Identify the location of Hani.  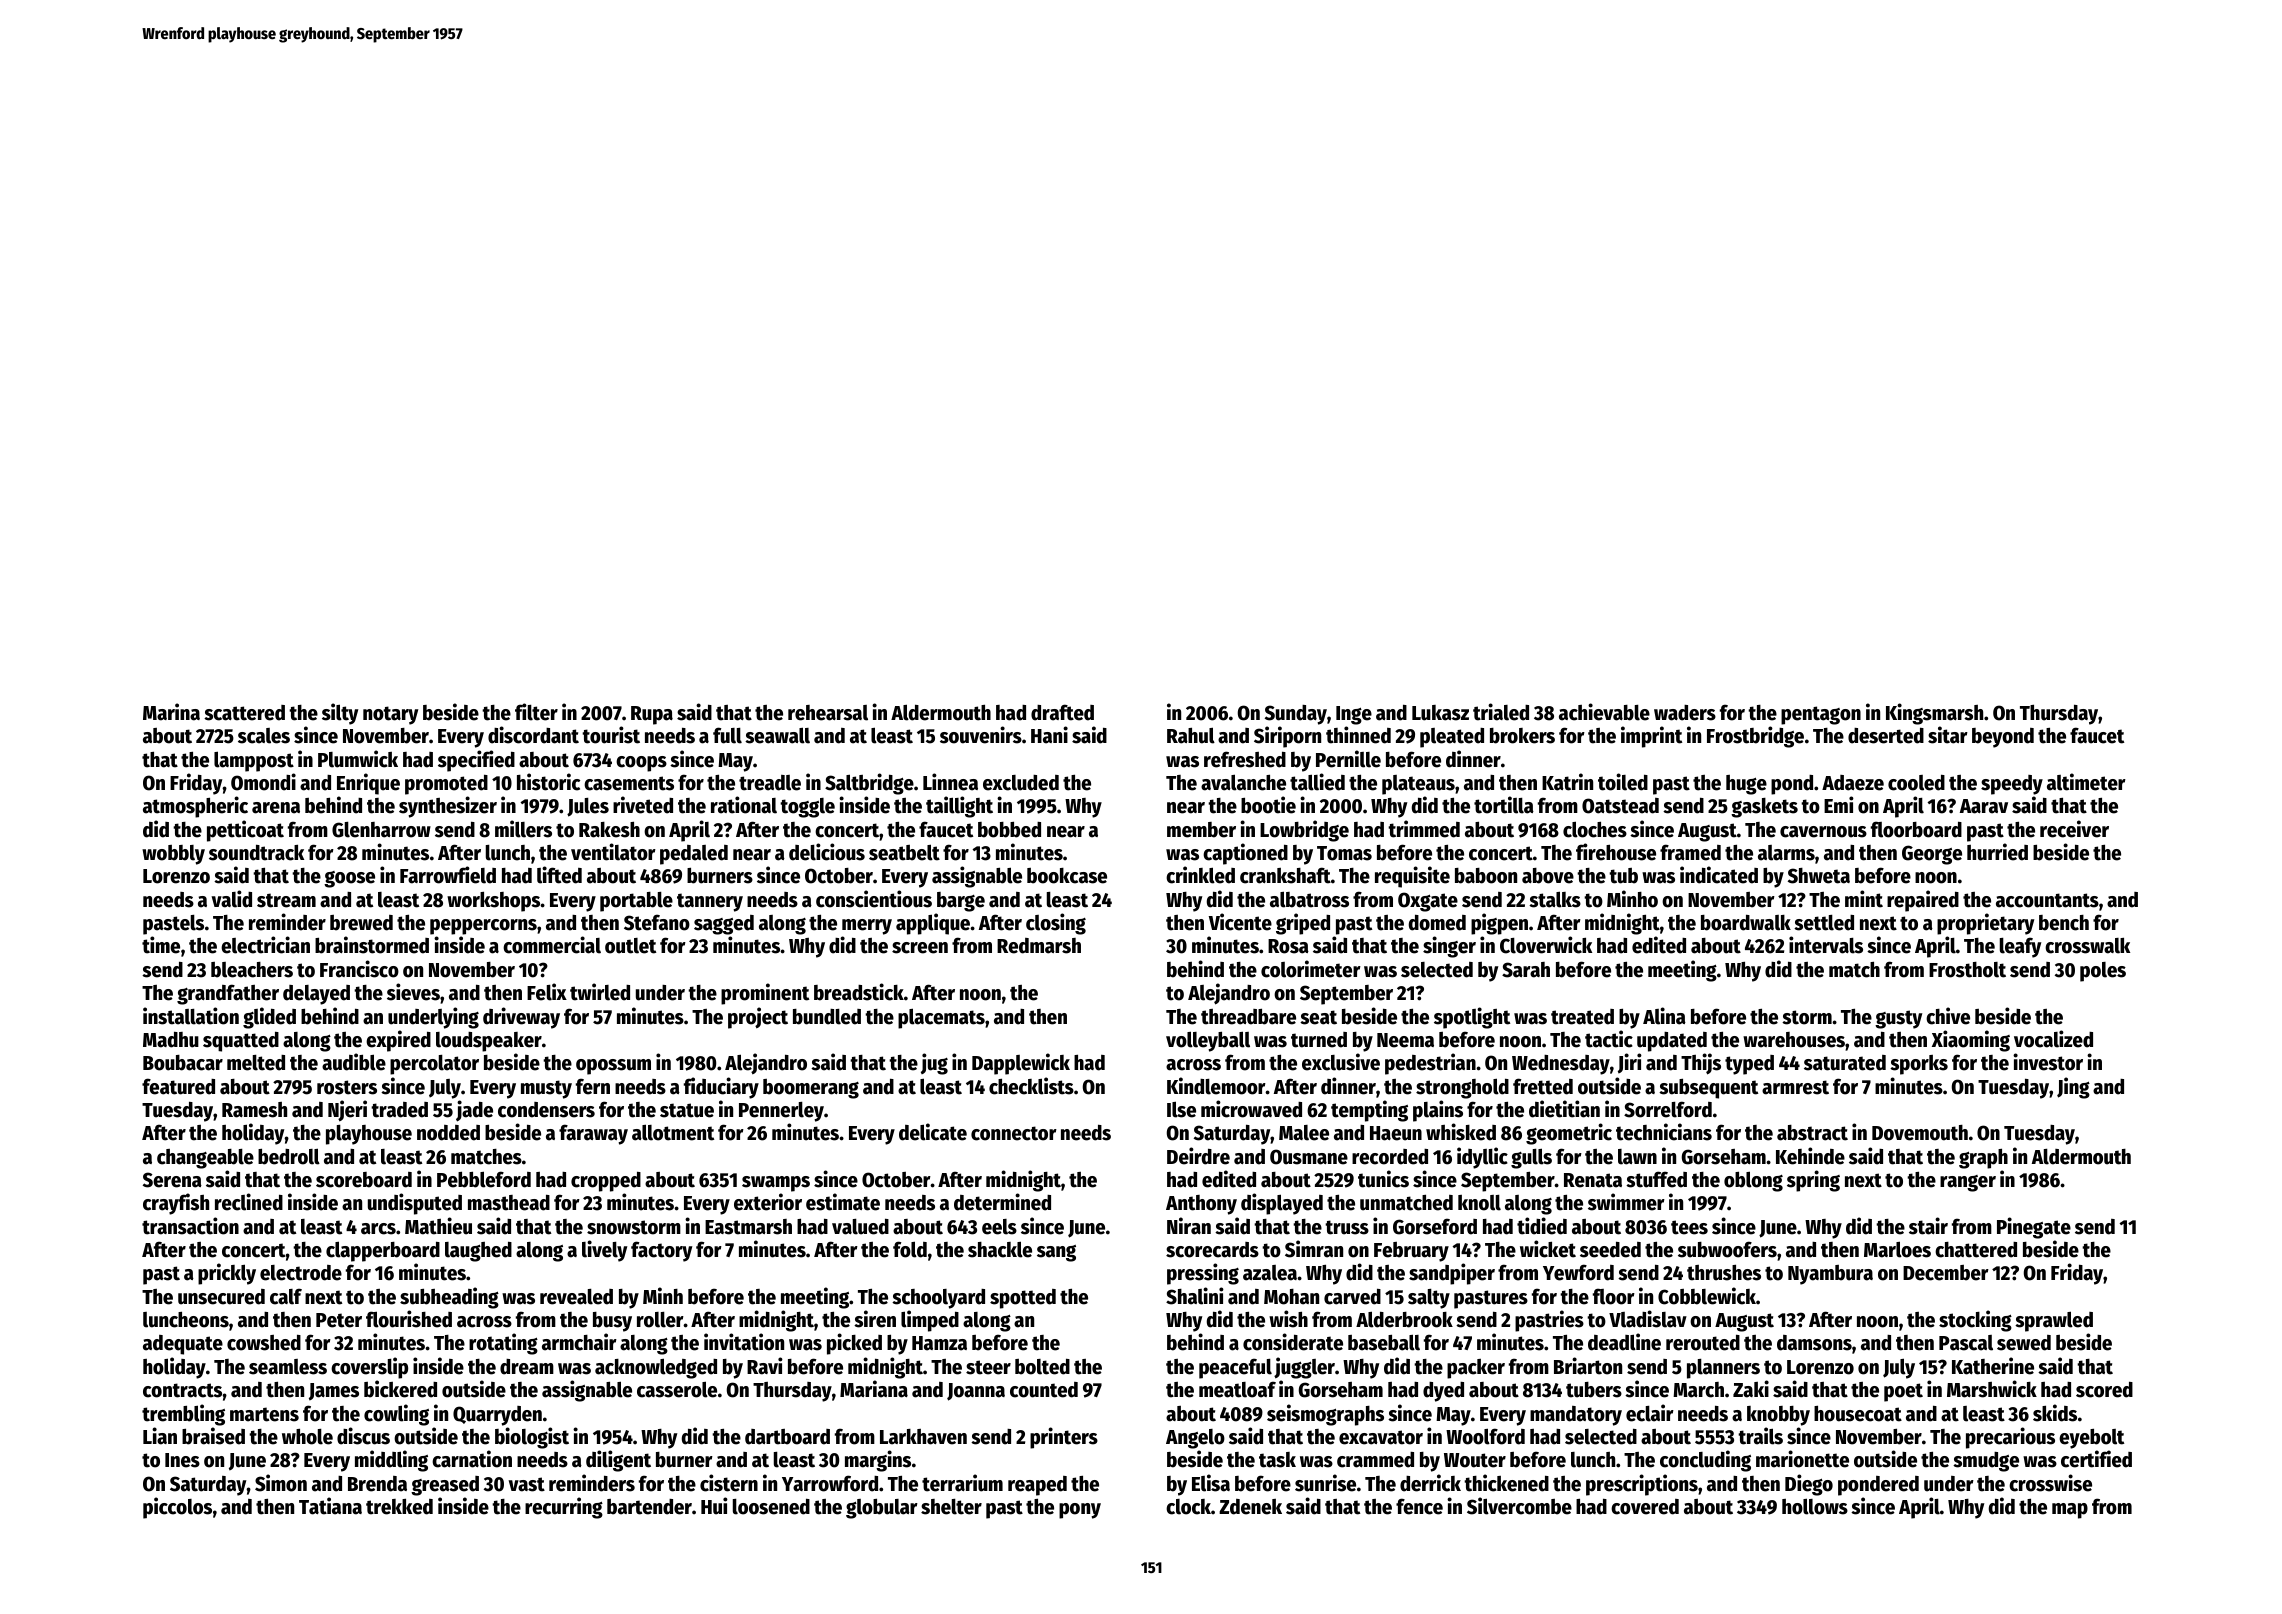
(1049, 735).
